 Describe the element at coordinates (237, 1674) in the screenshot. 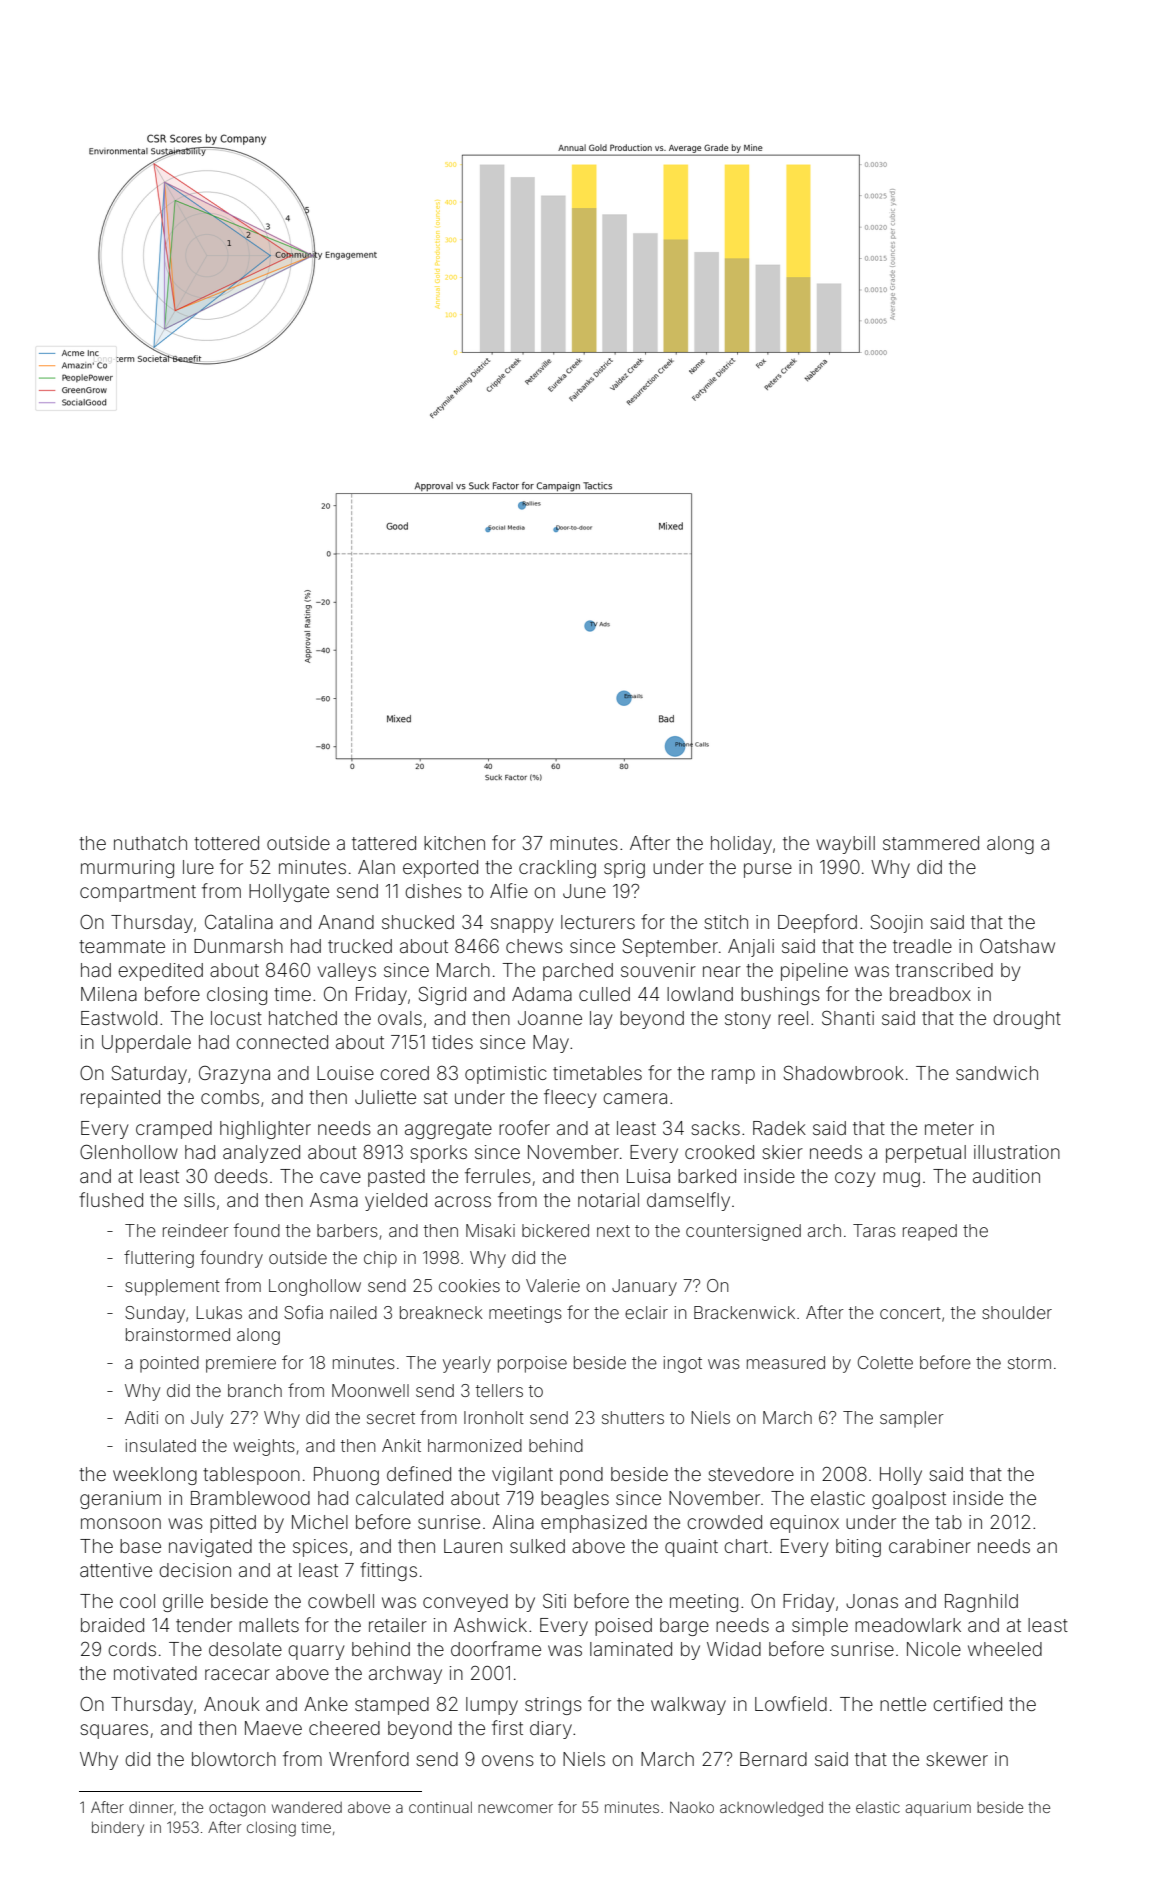

I see `racecar` at that location.
